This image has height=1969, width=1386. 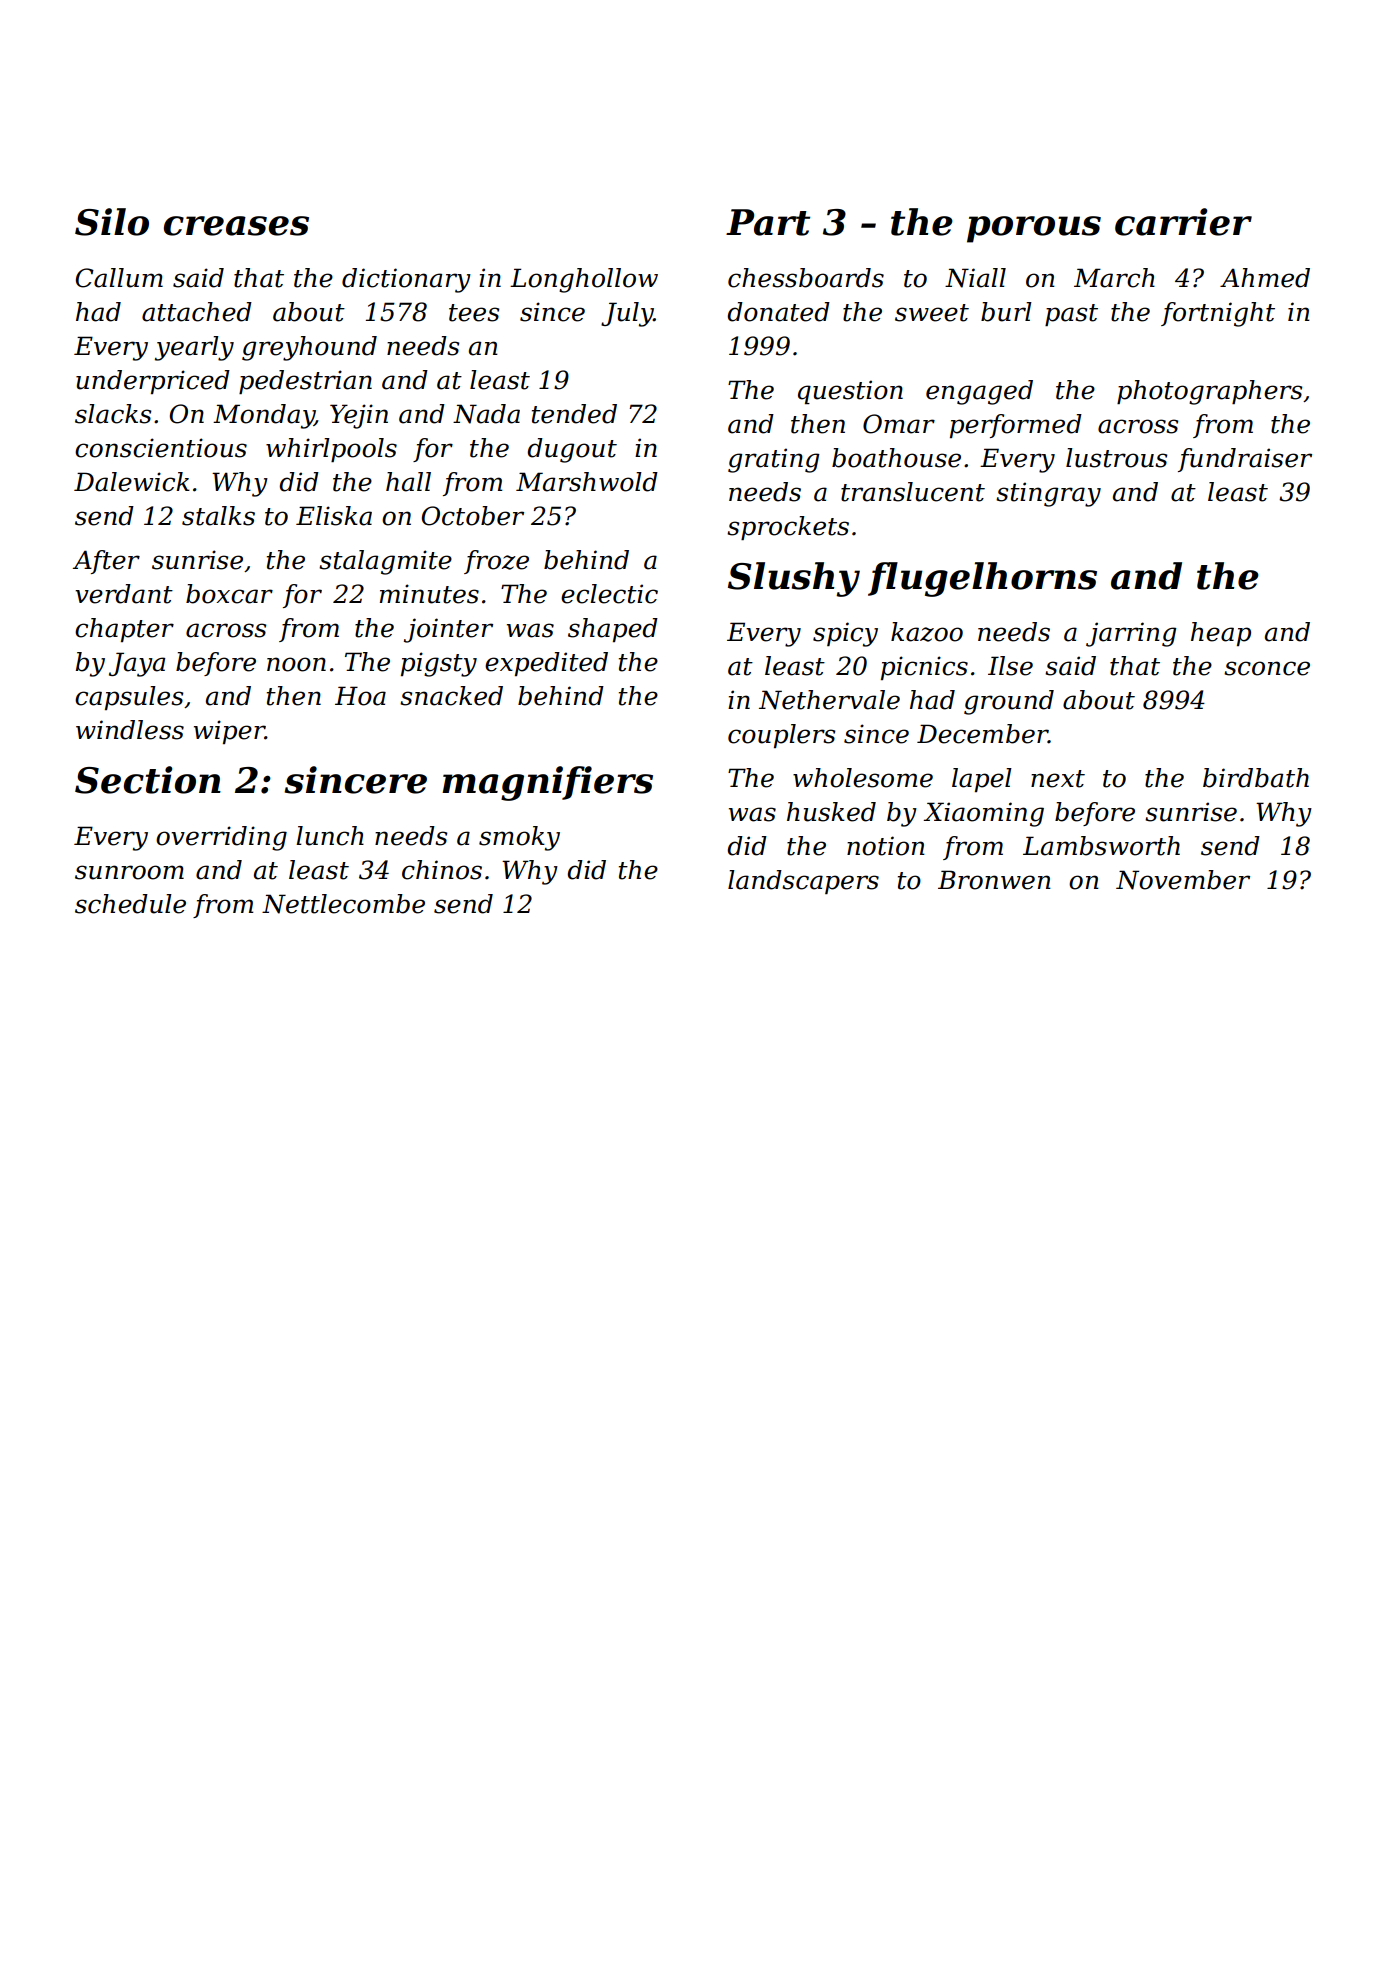 What do you see at coordinates (1183, 880) in the image?
I see `November` at bounding box center [1183, 880].
